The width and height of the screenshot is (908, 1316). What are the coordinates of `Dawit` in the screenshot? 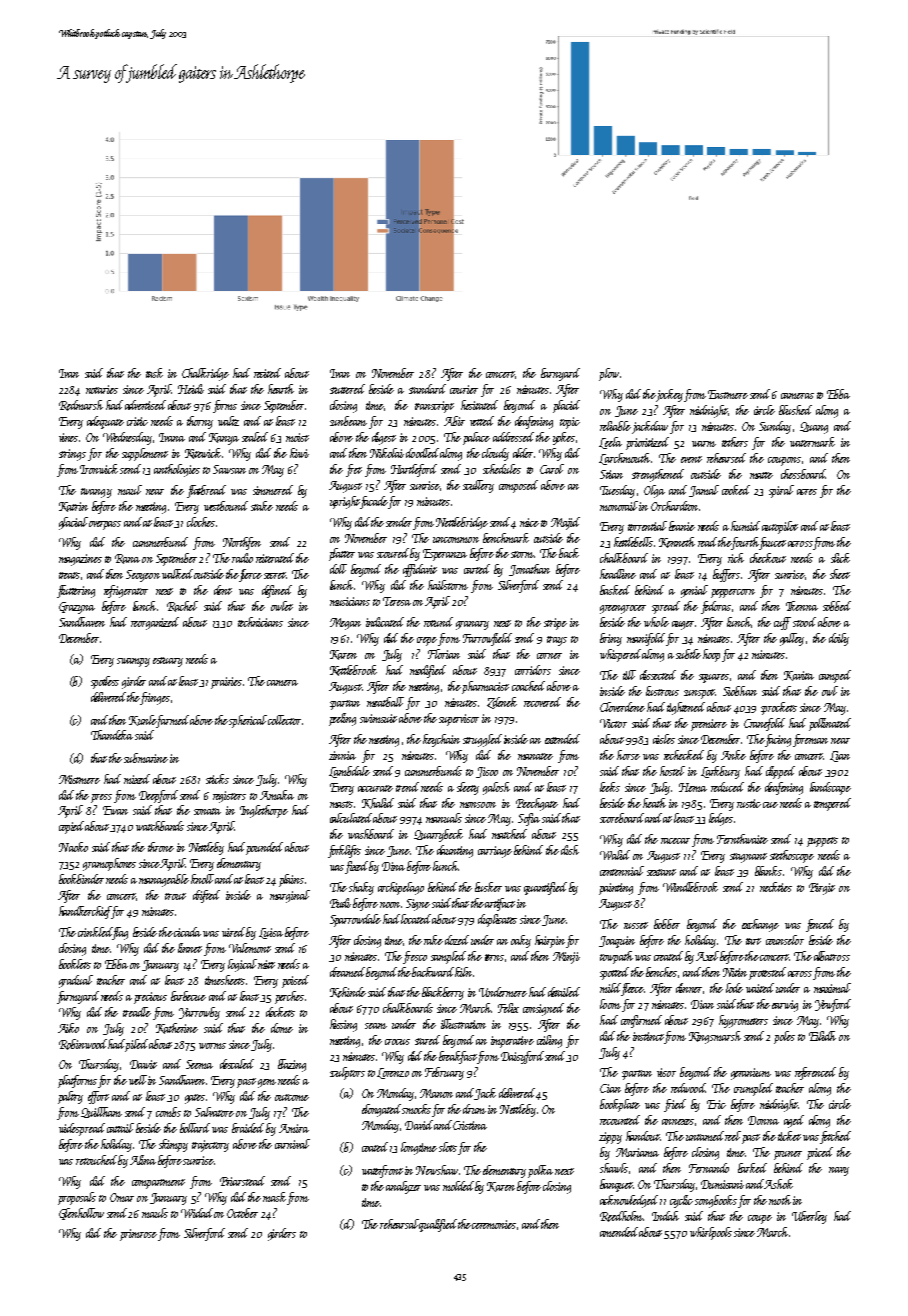 It's located at (143, 1064).
